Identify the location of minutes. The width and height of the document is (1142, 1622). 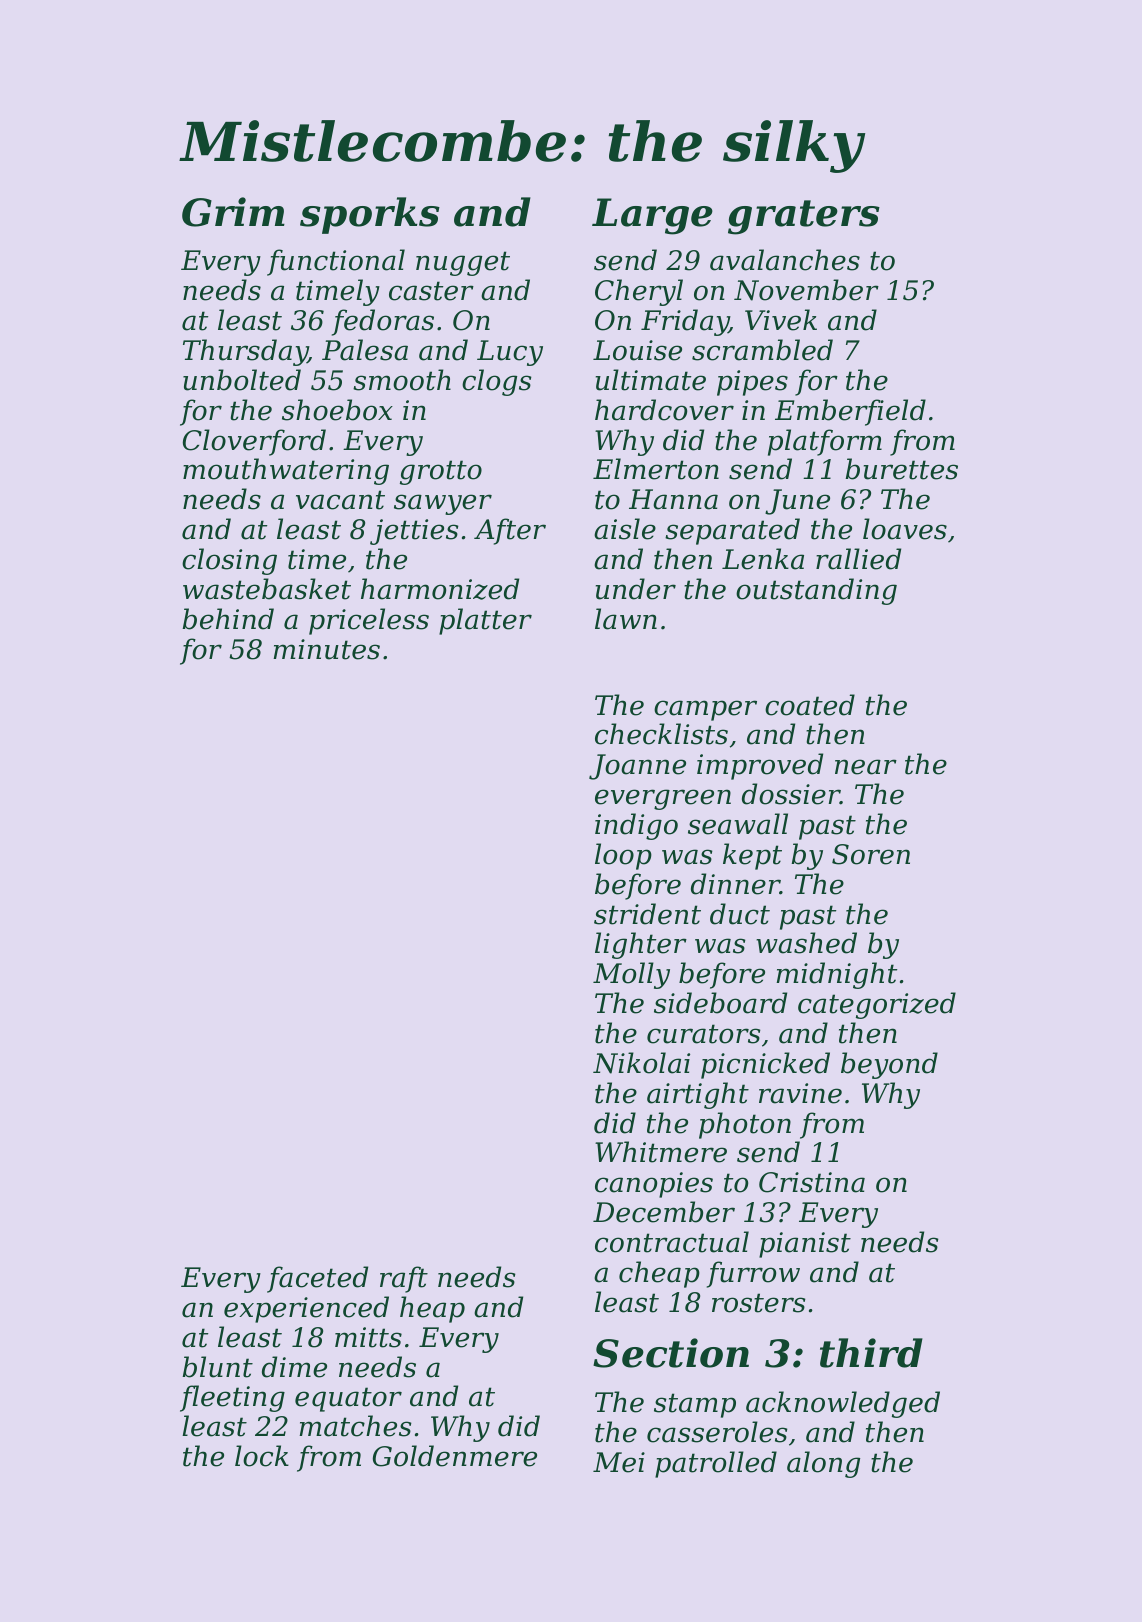
(326, 649).
